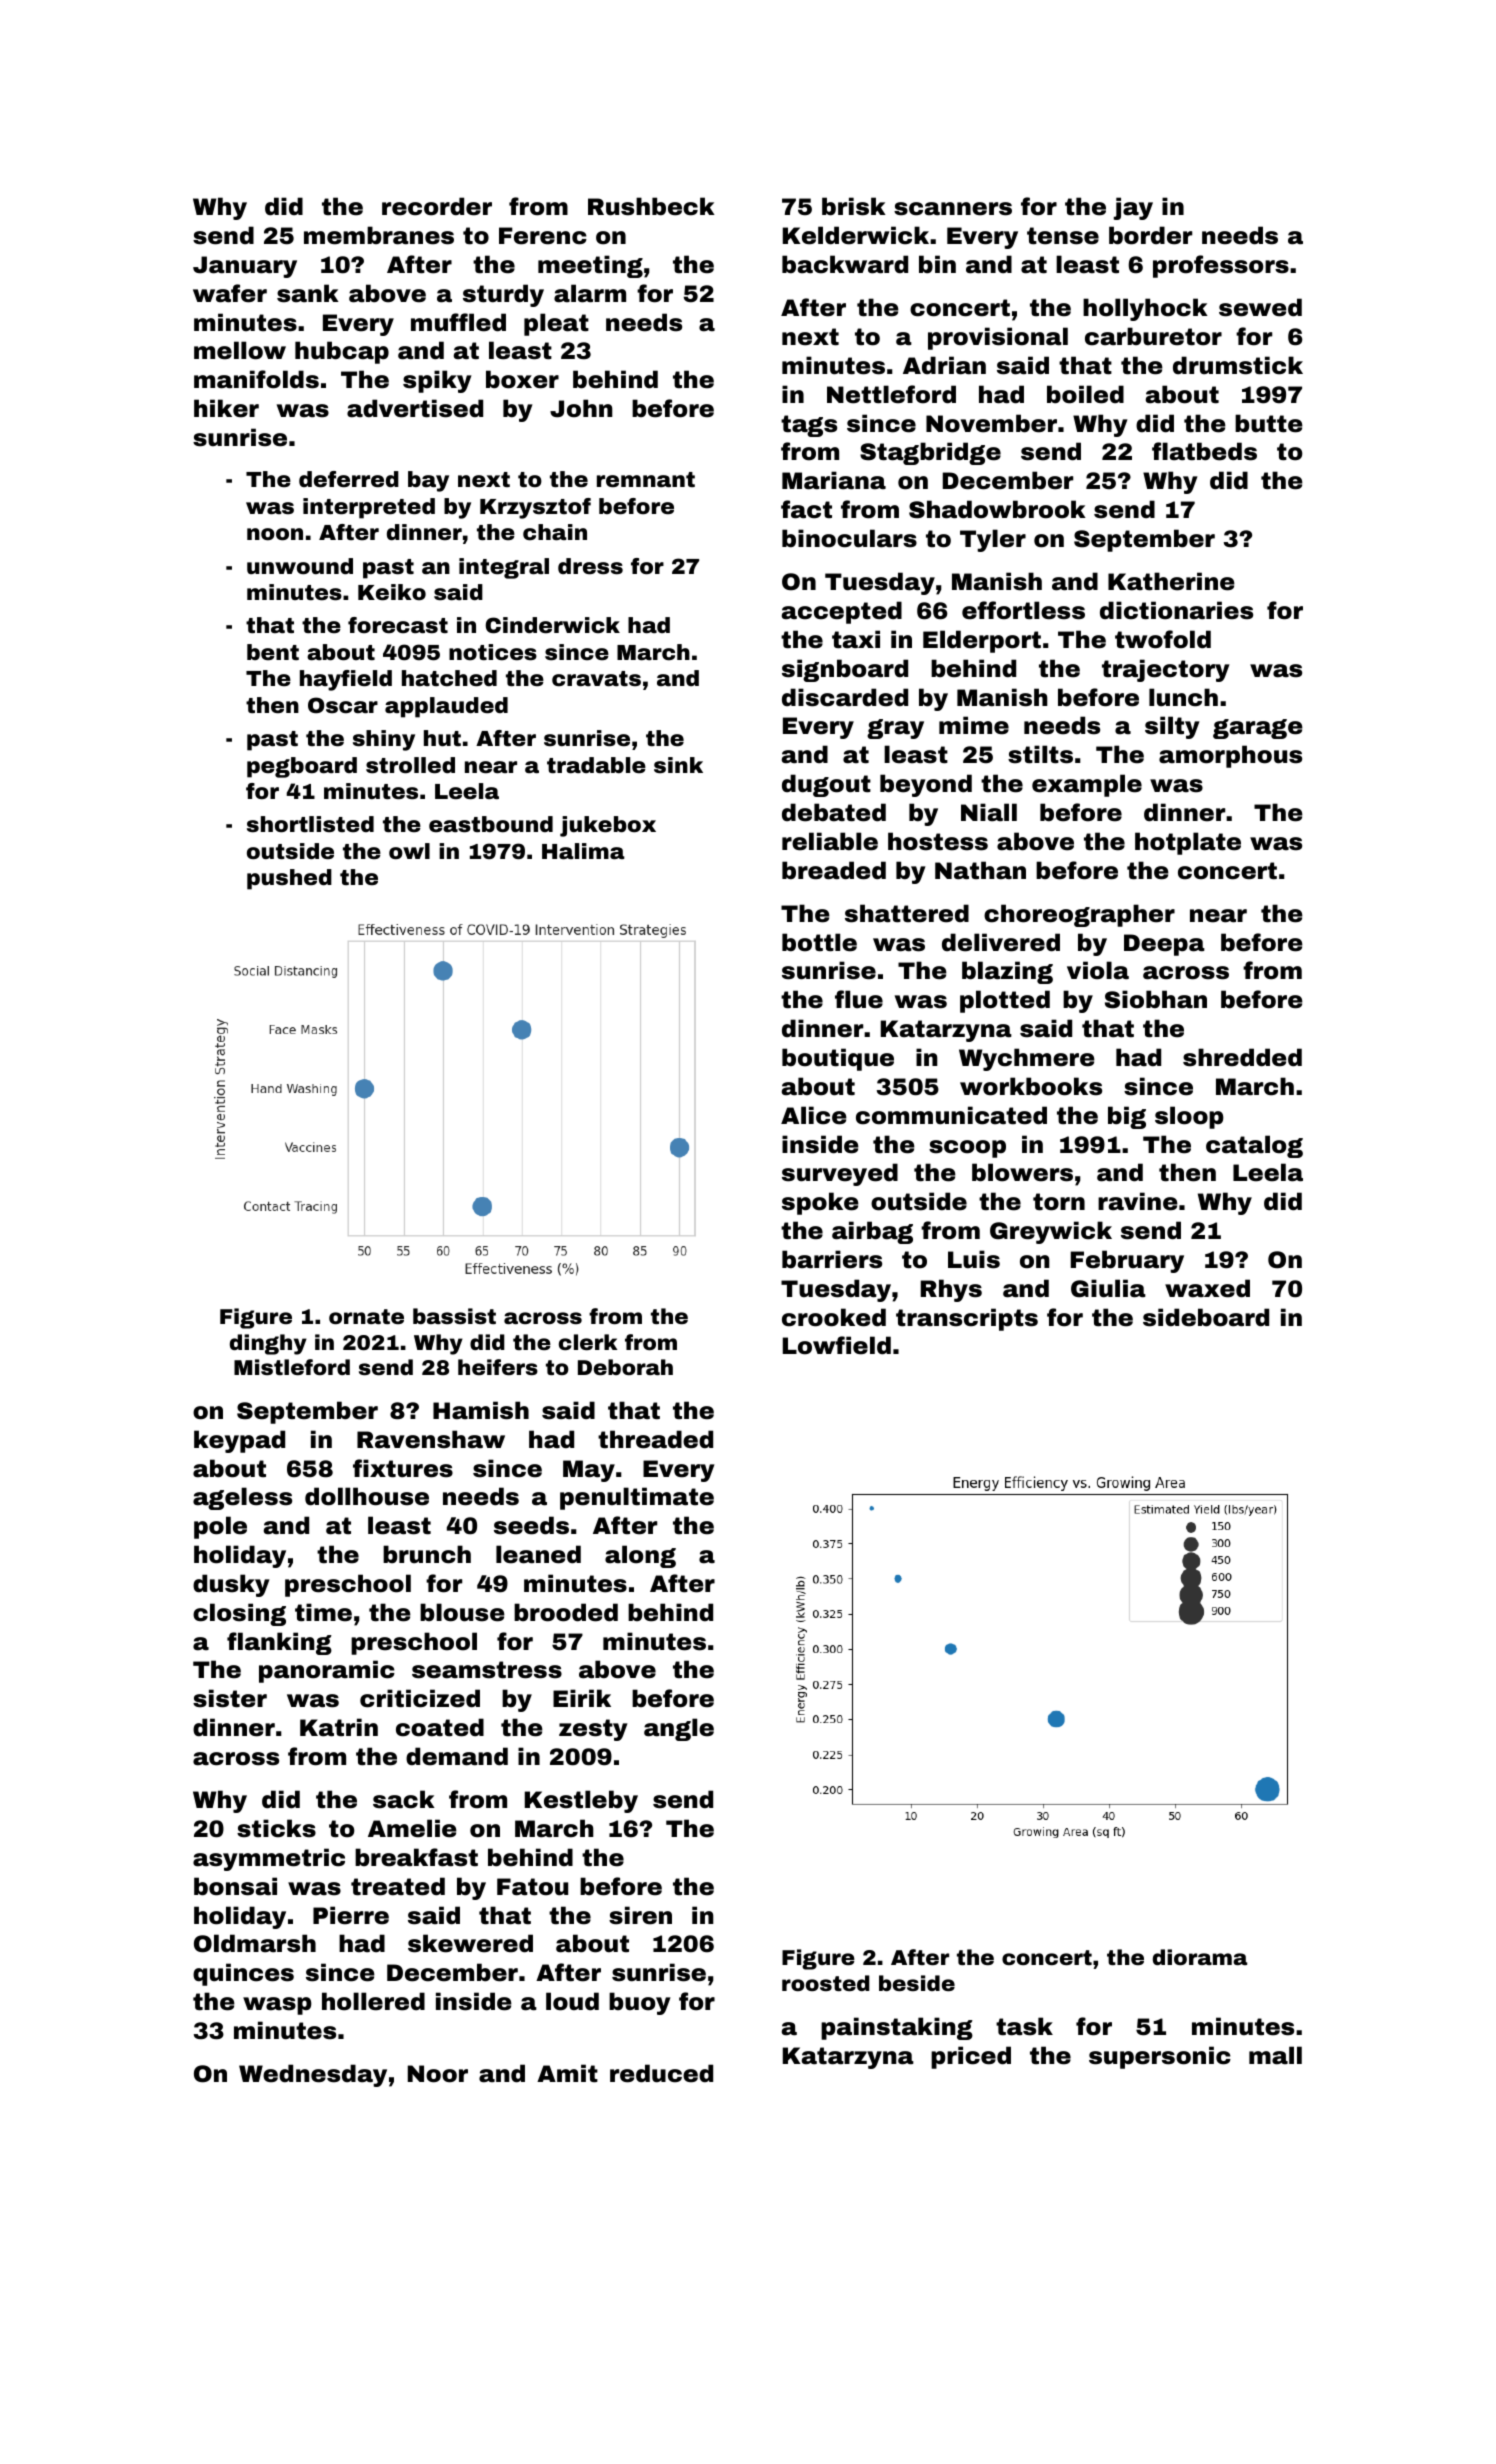  What do you see at coordinates (438, 2074) in the screenshot?
I see `Noor` at bounding box center [438, 2074].
